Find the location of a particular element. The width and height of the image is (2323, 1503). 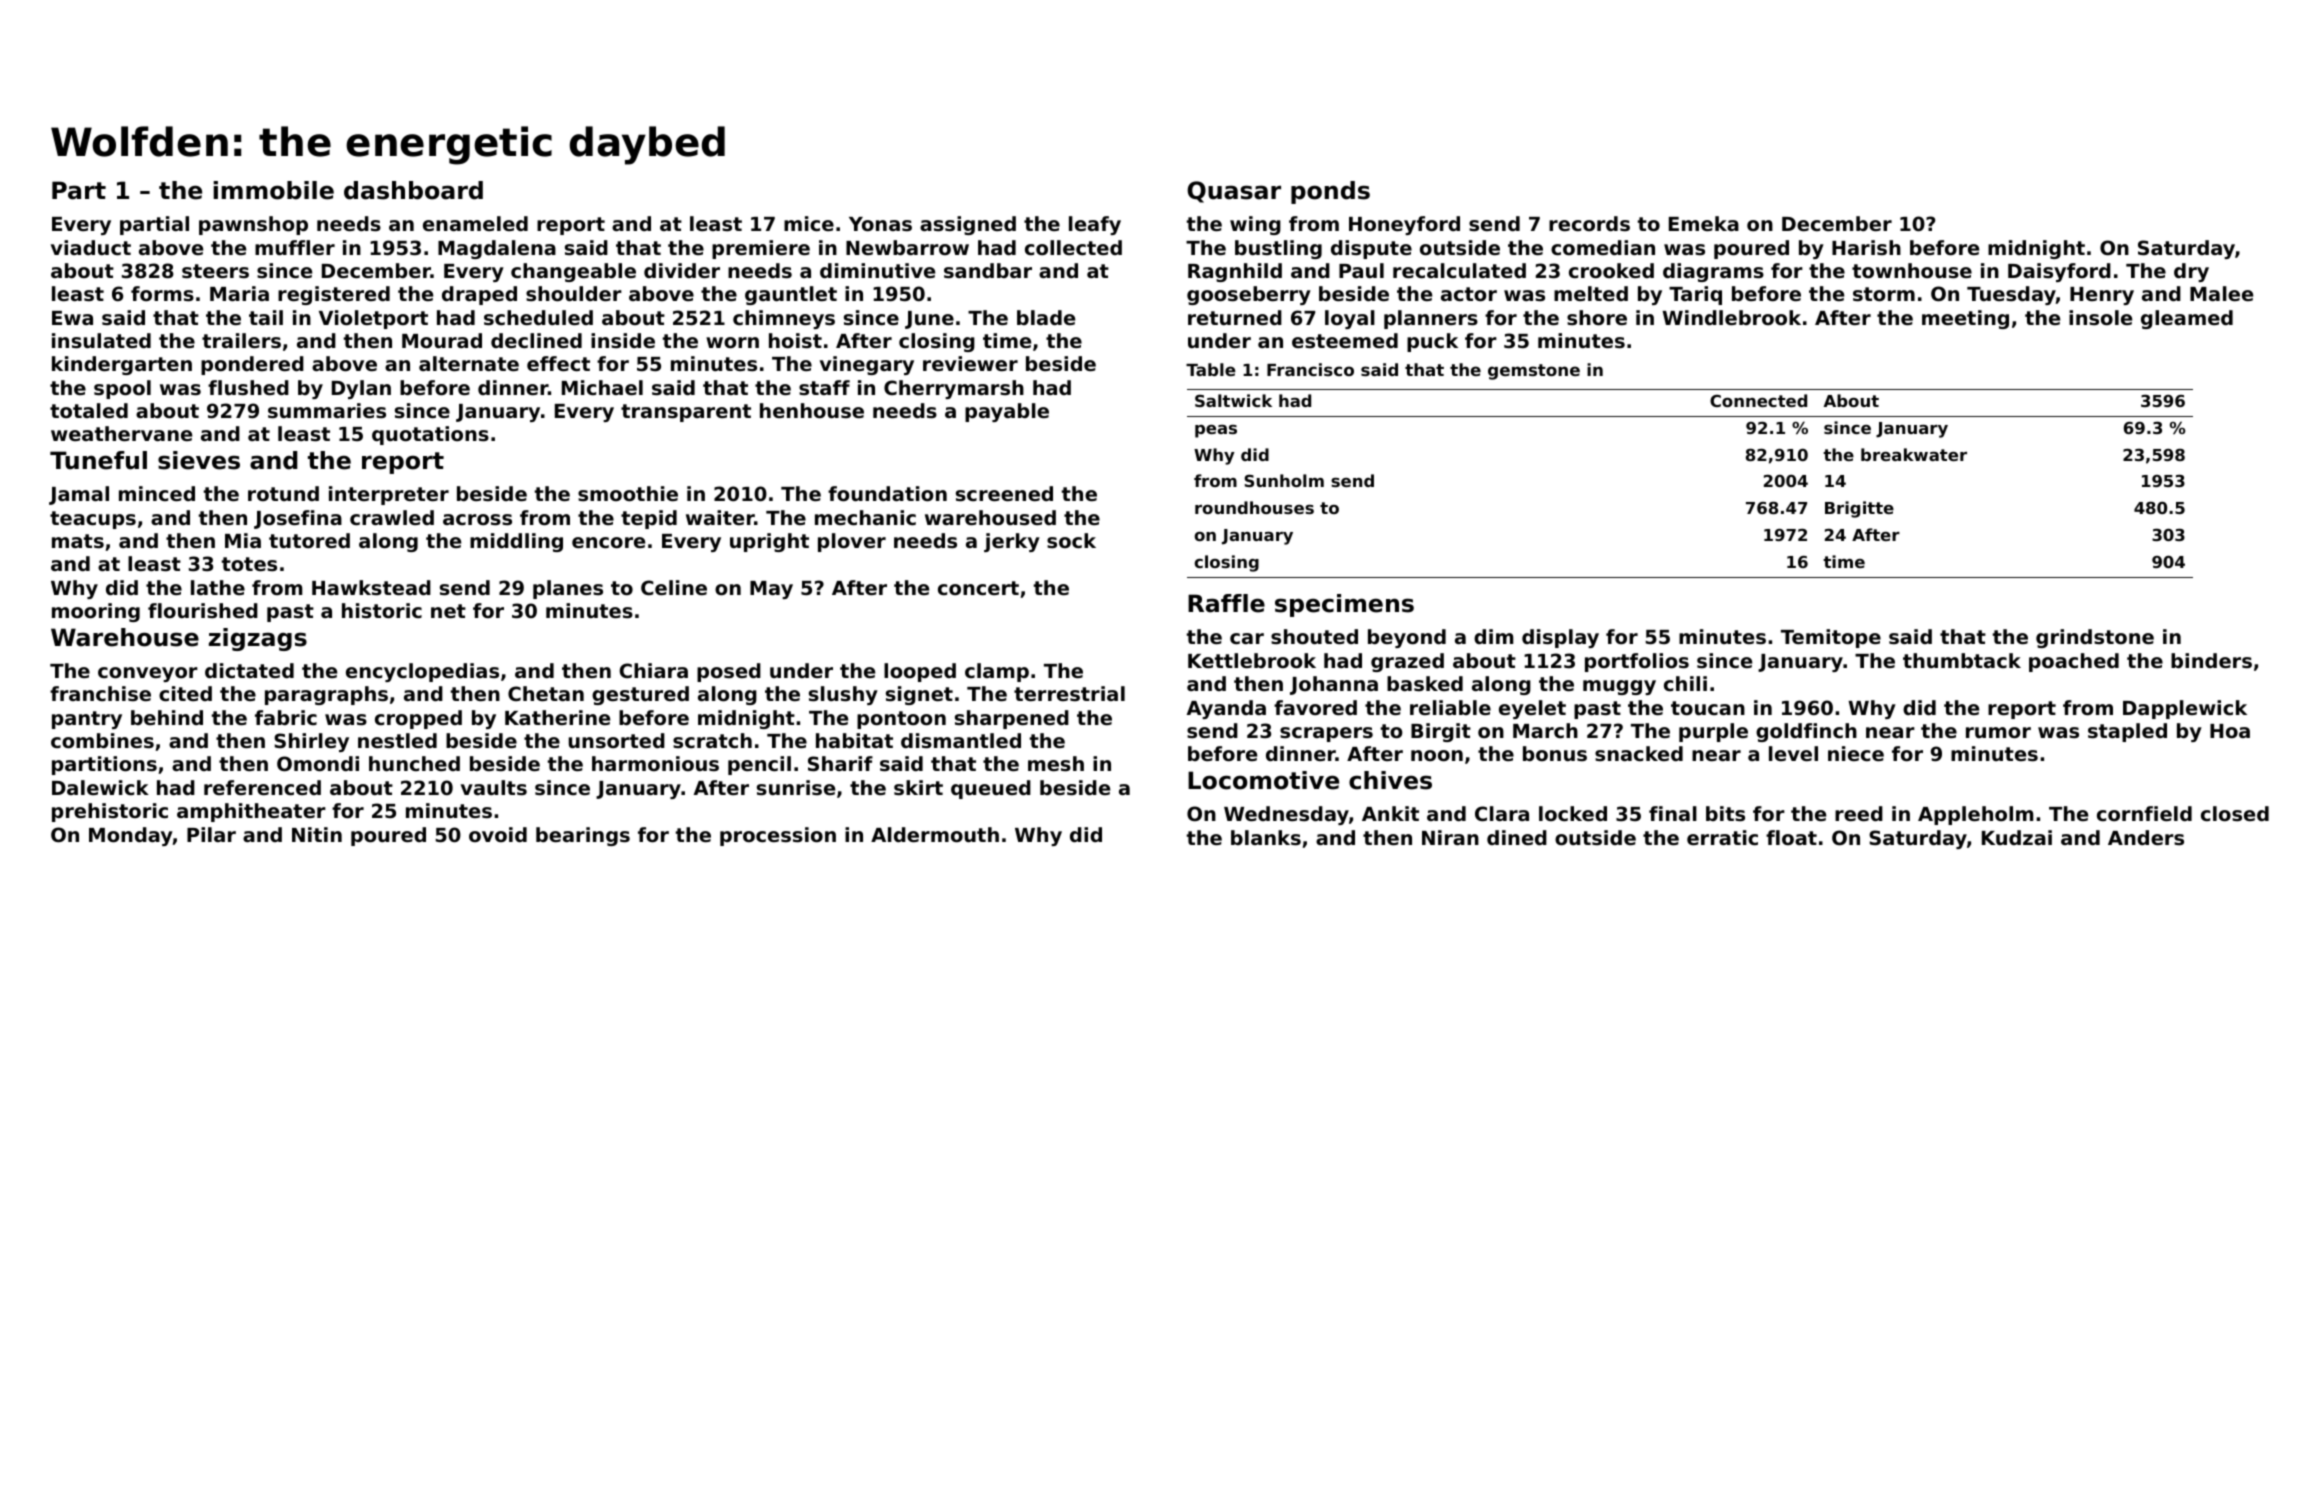

enameled is located at coordinates (475, 223).
